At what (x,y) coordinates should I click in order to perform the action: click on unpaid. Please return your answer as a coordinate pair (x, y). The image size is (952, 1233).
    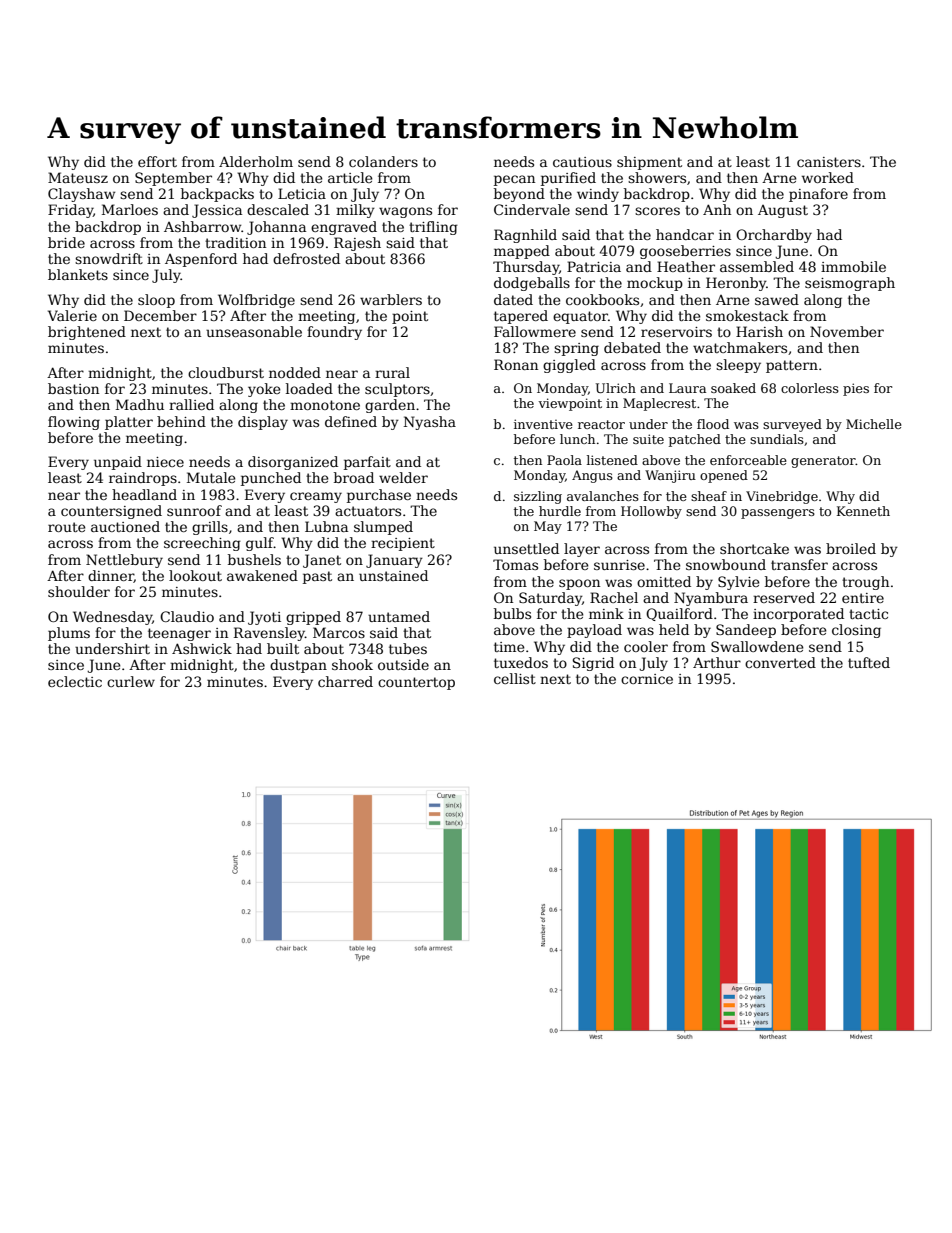
    Looking at the image, I should click on (118, 463).
